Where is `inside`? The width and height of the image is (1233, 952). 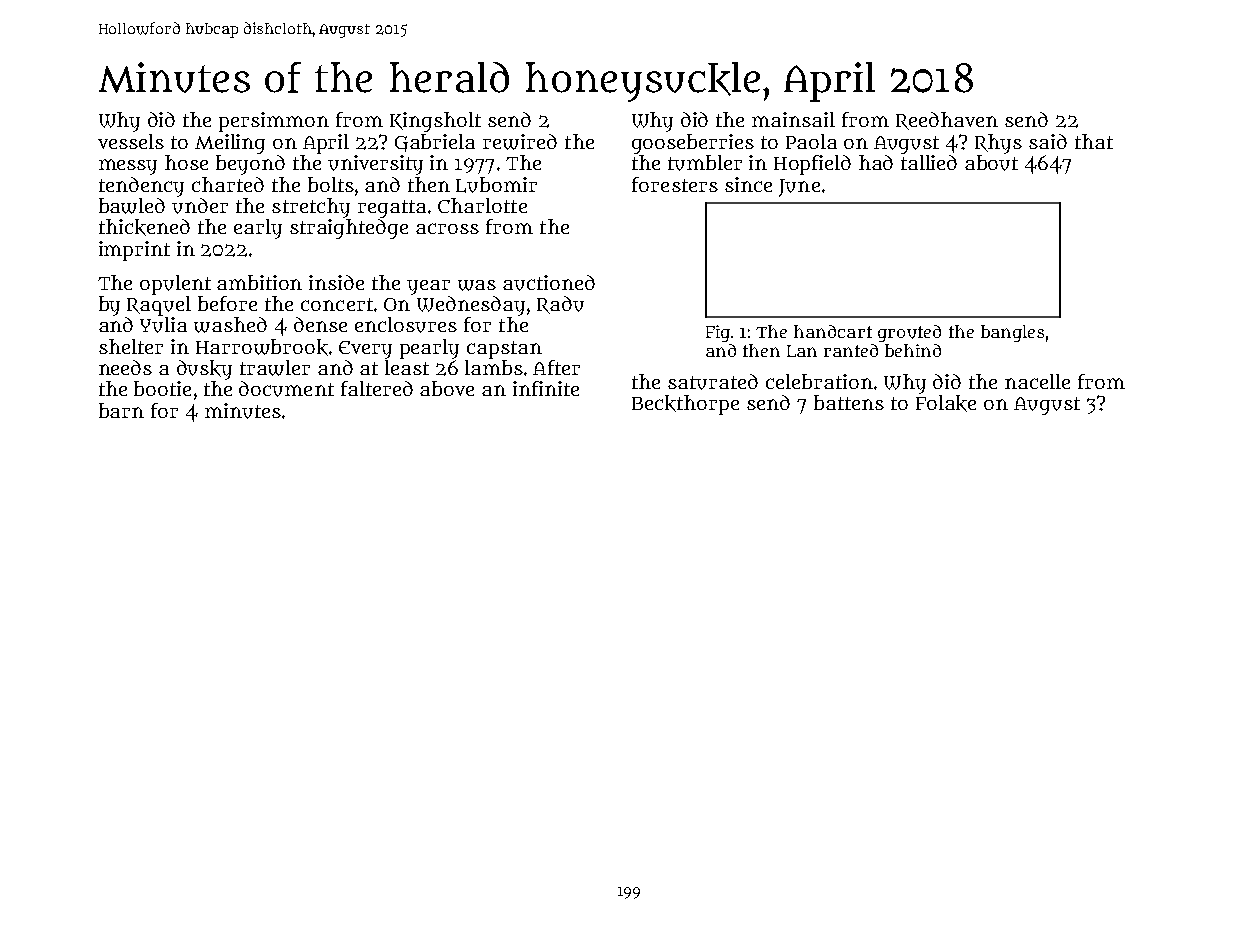 inside is located at coordinates (336, 282).
